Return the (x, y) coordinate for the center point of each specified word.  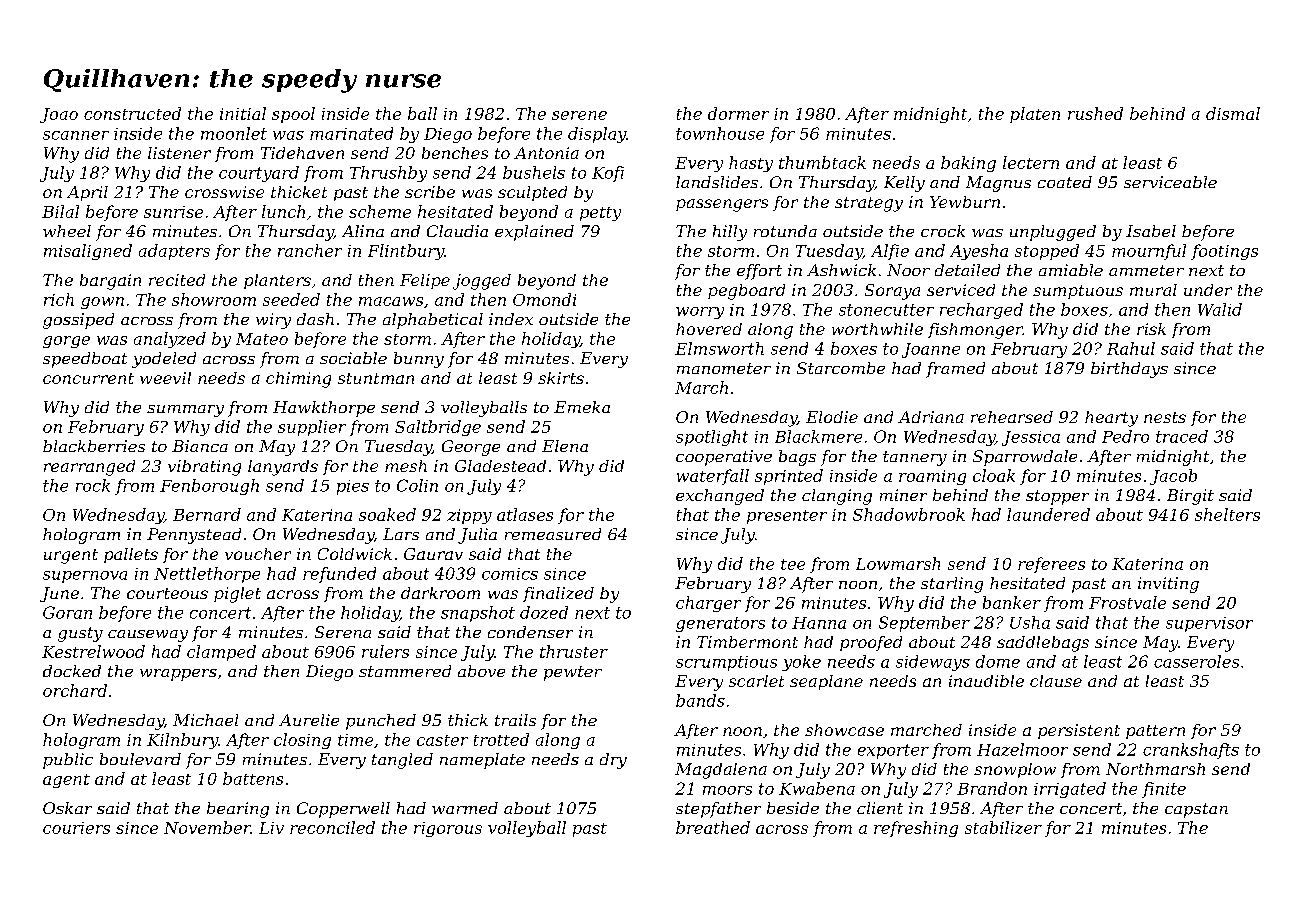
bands (700, 700)
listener (179, 153)
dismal (1233, 113)
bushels (534, 172)
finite (1164, 790)
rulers (385, 651)
